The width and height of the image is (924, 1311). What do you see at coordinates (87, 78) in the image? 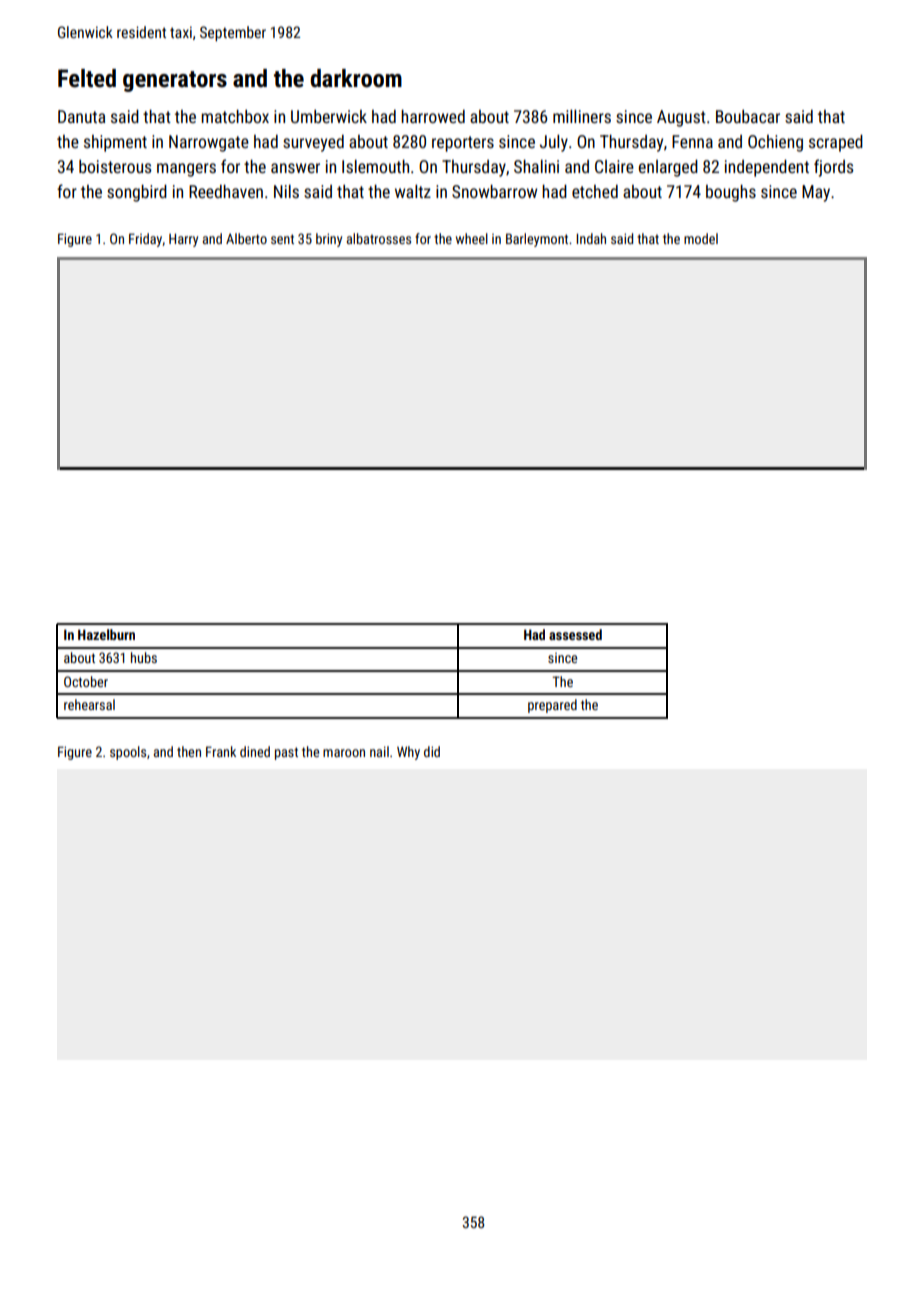
I see `Felted` at bounding box center [87, 78].
